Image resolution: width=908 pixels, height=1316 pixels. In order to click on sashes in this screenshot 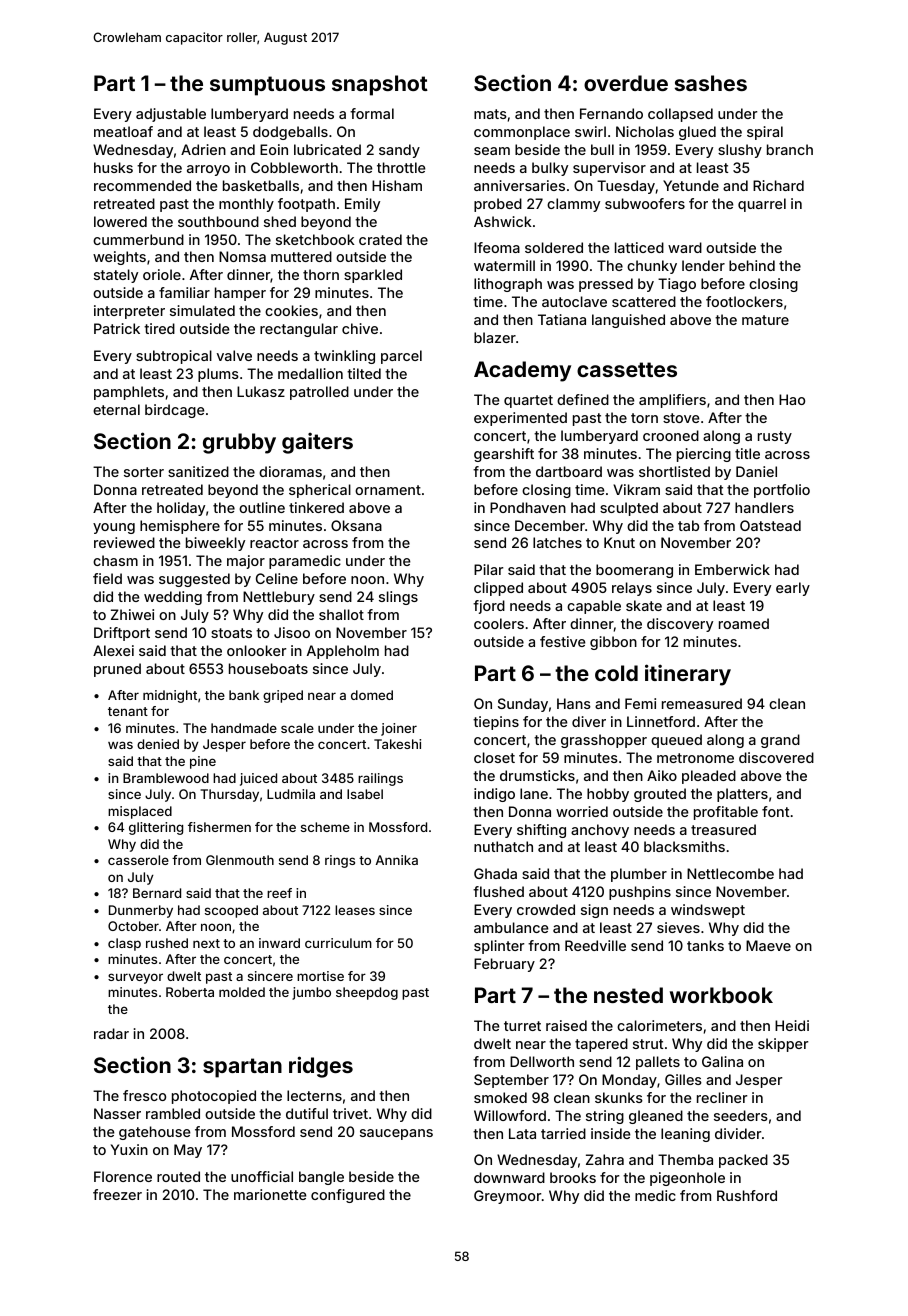, I will do `click(711, 83)`.
